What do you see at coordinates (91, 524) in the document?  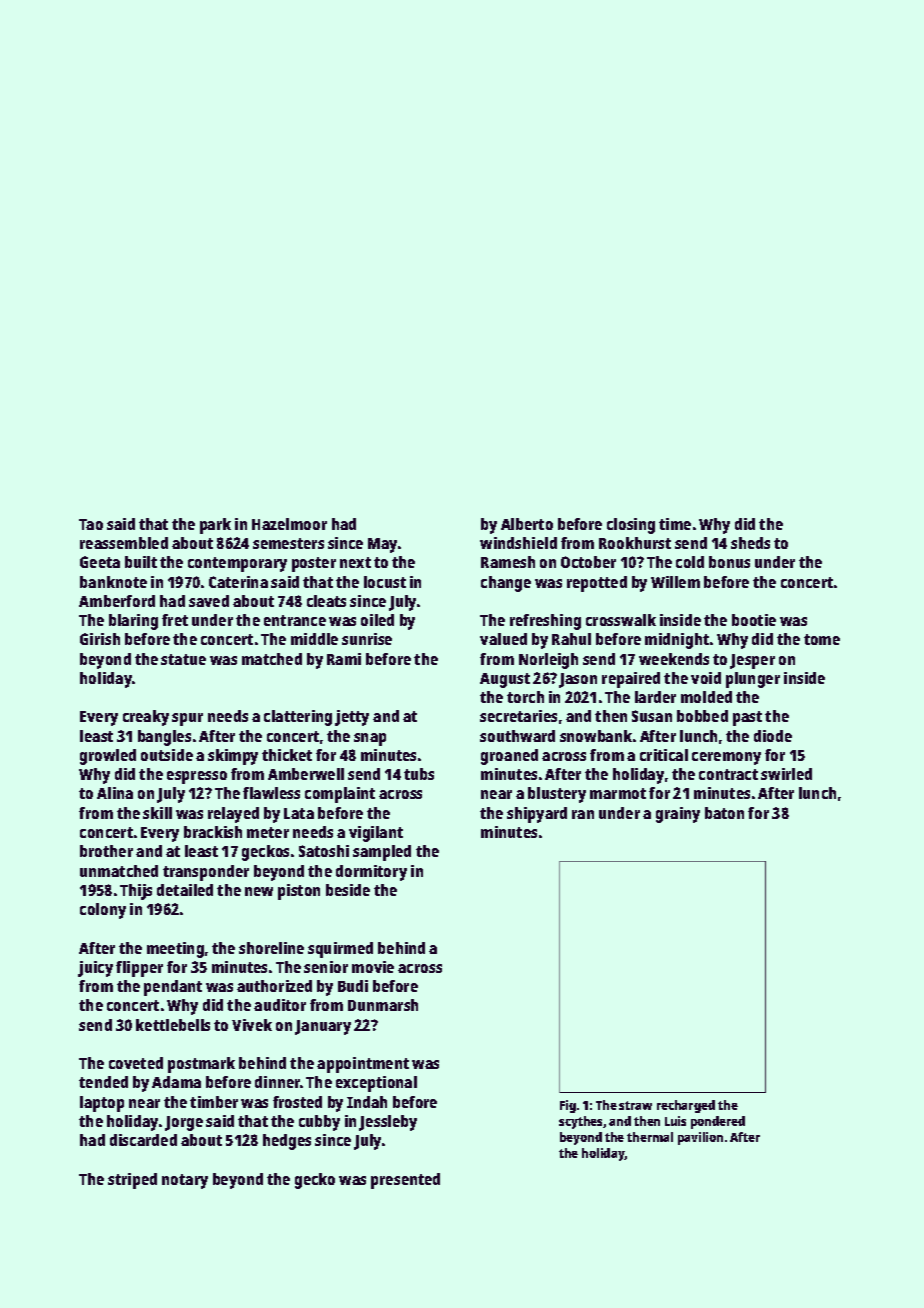 I see `Tao` at bounding box center [91, 524].
